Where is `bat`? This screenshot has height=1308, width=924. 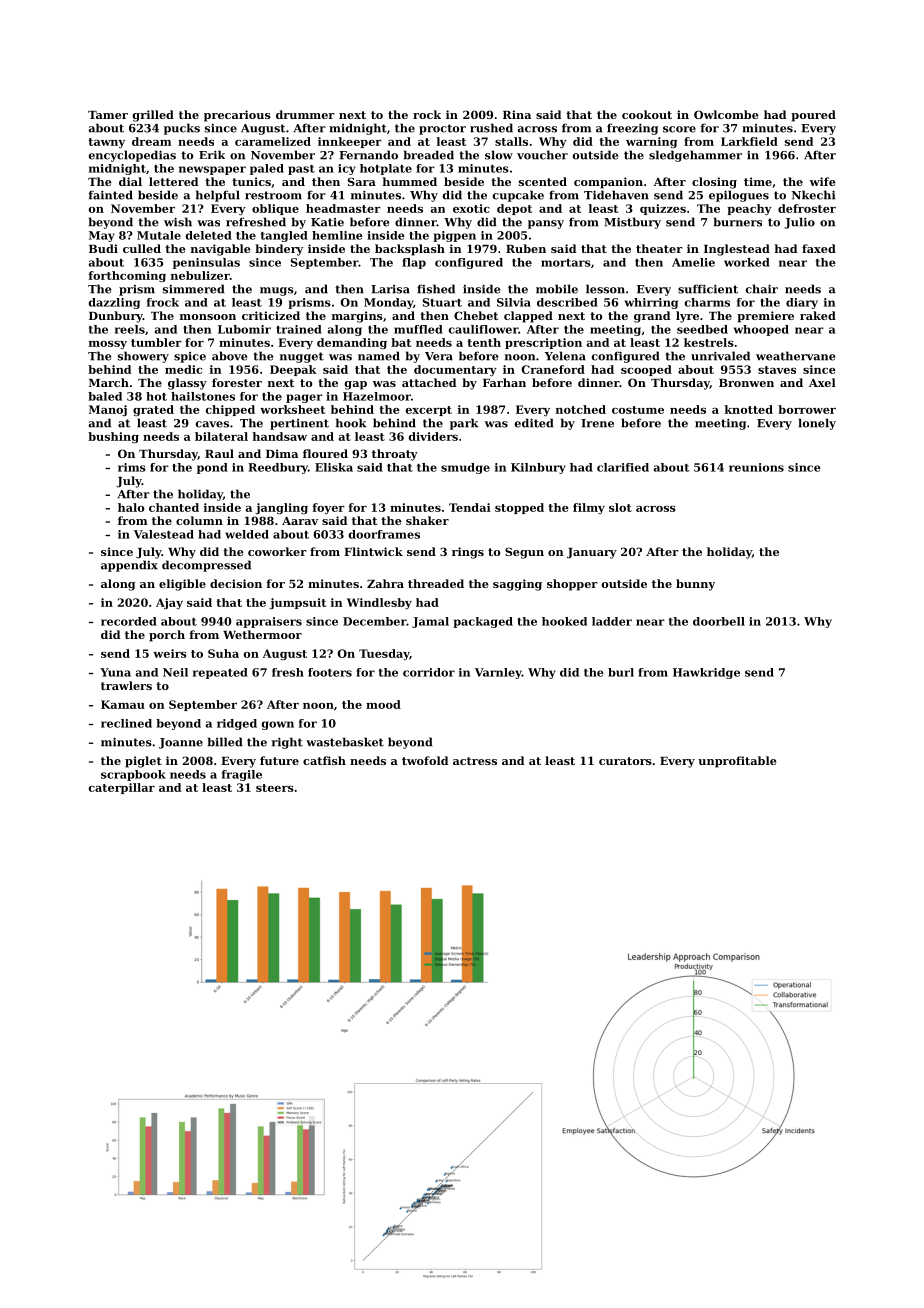 bat is located at coordinates (401, 342).
